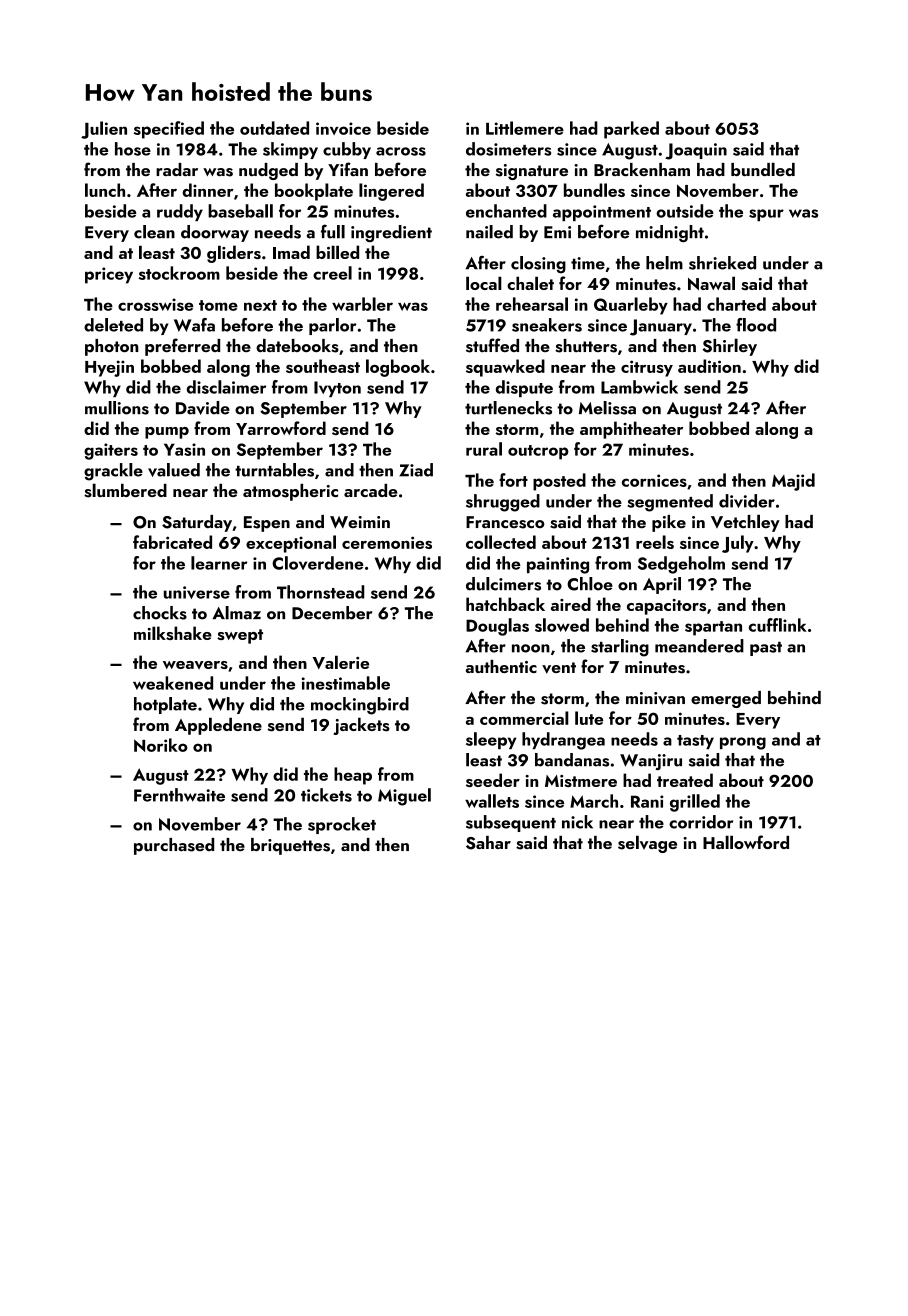 The height and width of the screenshot is (1316, 908). Describe the element at coordinates (274, 128) in the screenshot. I see `outdated` at that location.
